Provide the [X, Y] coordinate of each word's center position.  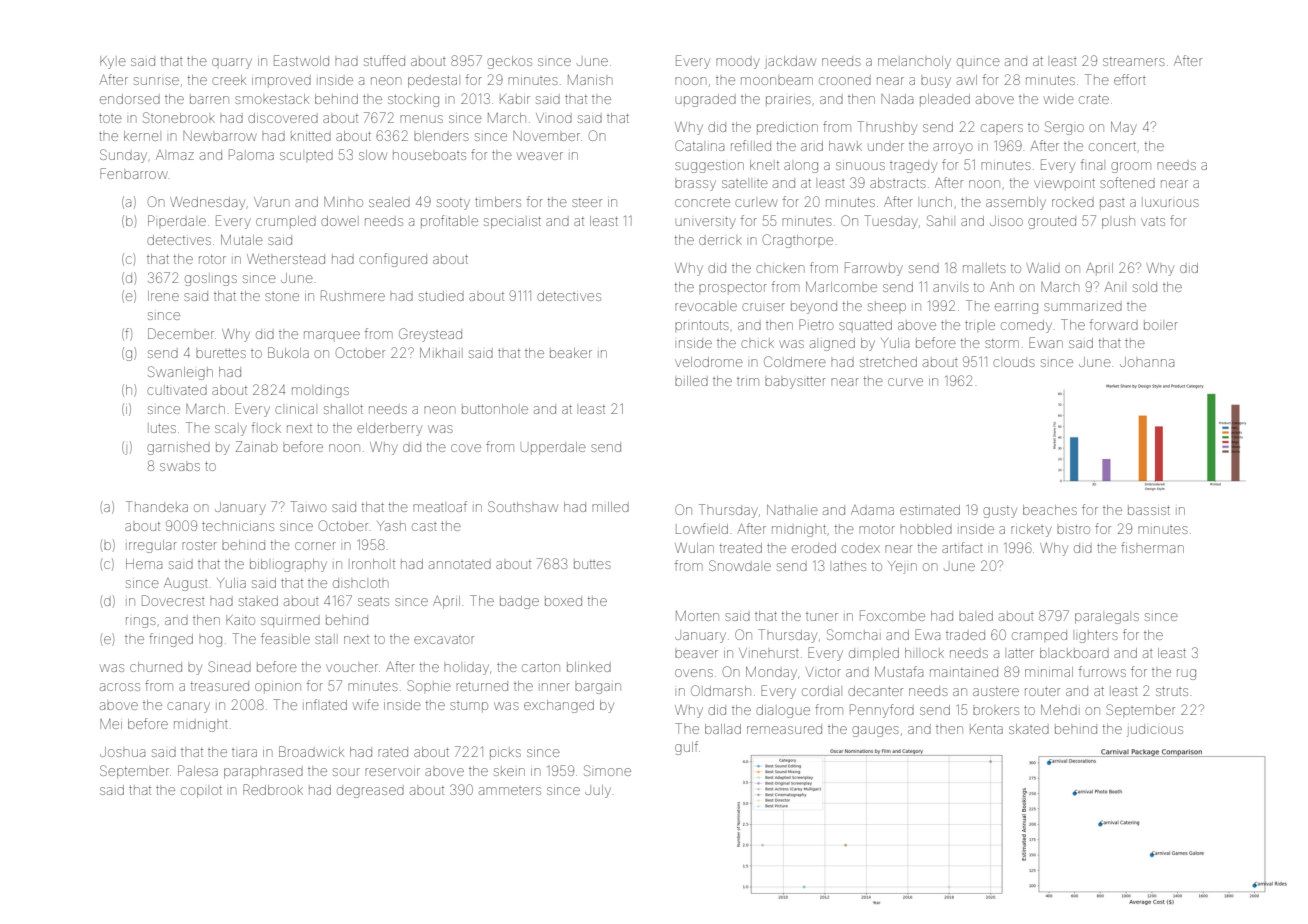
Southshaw [523, 506]
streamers [1134, 61]
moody [738, 63]
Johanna [1147, 362]
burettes [221, 353]
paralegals [1107, 618]
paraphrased [263, 773]
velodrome [709, 362]
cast [424, 527]
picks [505, 753]
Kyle [113, 62]
